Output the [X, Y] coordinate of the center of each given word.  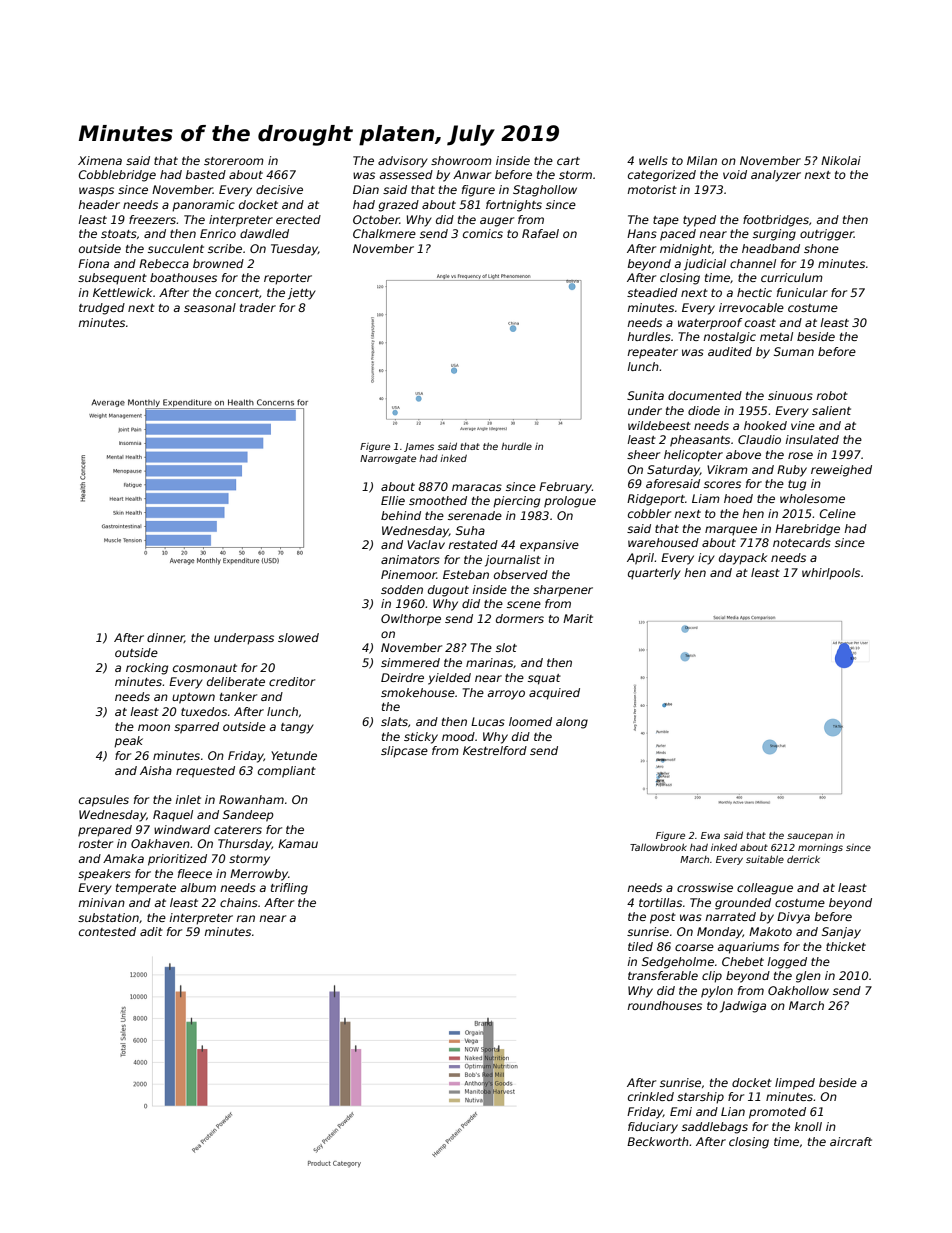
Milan [702, 160]
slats [394, 721]
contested [107, 931]
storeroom [234, 161]
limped [795, 1084]
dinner [165, 638]
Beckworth [658, 1141]
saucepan [810, 837]
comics [483, 233]
